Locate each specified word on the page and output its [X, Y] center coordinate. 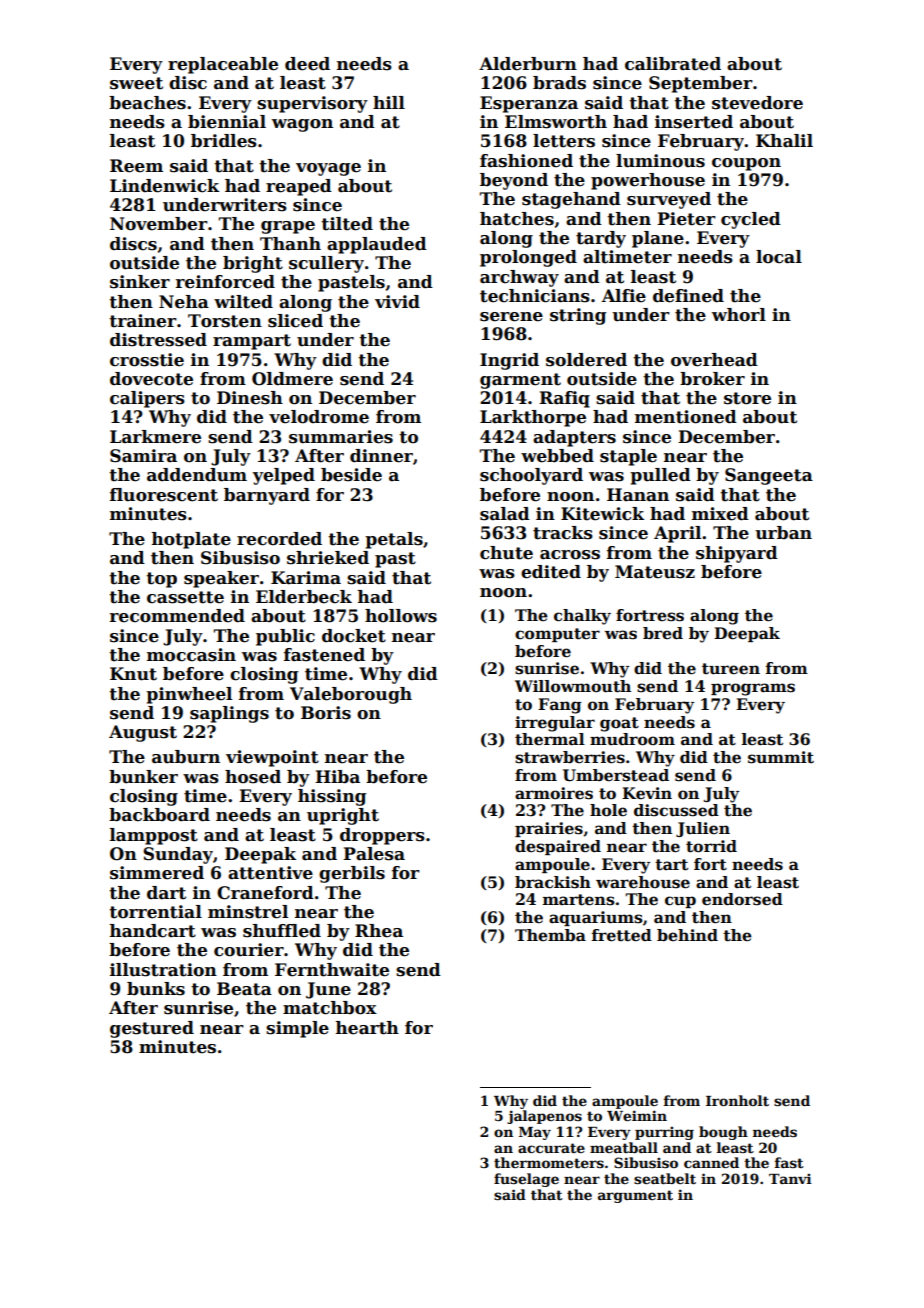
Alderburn [528, 64]
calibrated [673, 64]
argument [635, 1196]
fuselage [526, 1180]
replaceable [223, 65]
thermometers [549, 1162]
